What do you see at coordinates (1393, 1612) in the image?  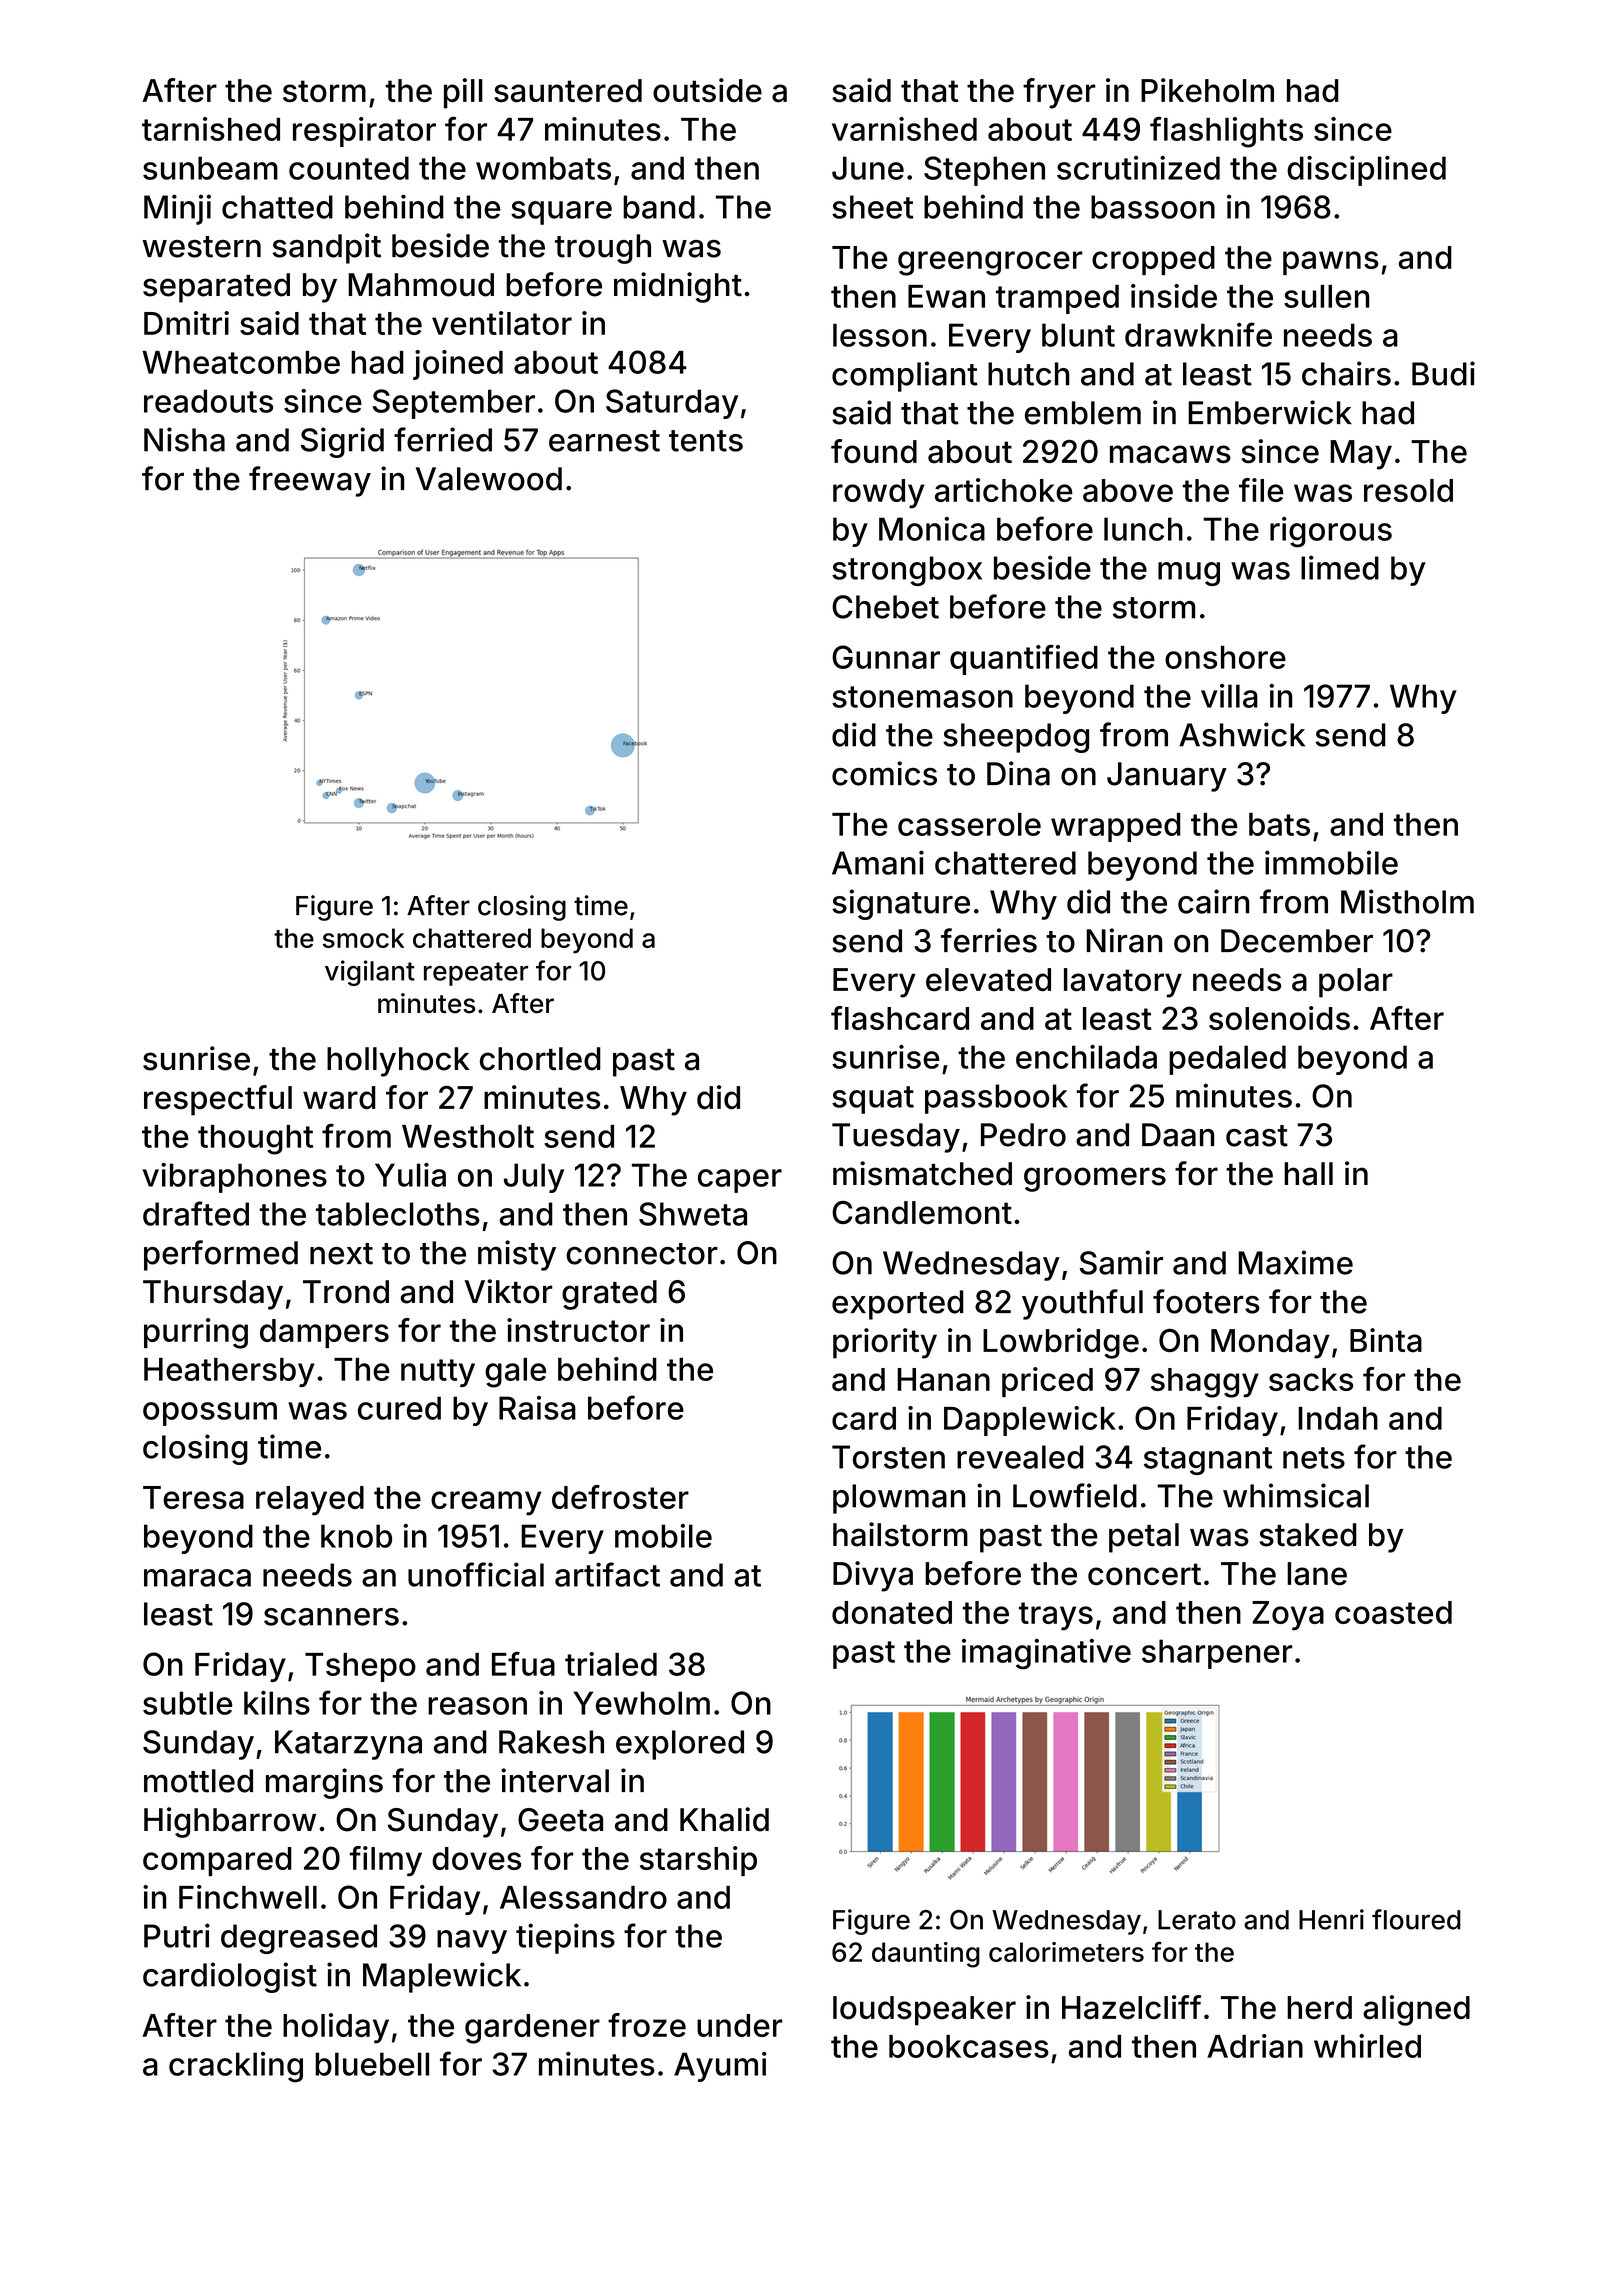 I see `coasted` at bounding box center [1393, 1612].
